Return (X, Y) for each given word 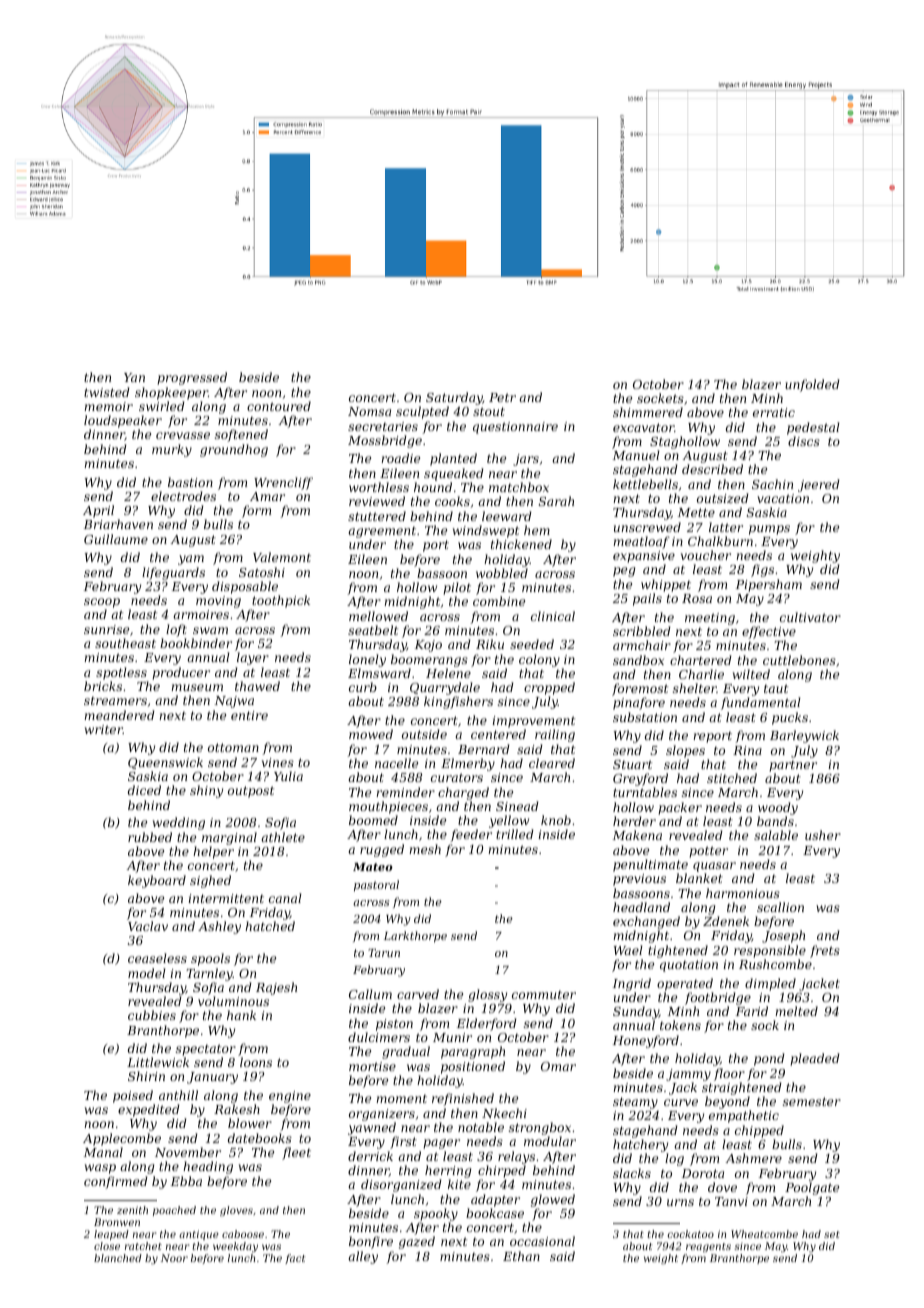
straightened (742, 1088)
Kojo (428, 646)
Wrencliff (283, 483)
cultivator (810, 617)
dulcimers (379, 1037)
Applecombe (122, 1139)
